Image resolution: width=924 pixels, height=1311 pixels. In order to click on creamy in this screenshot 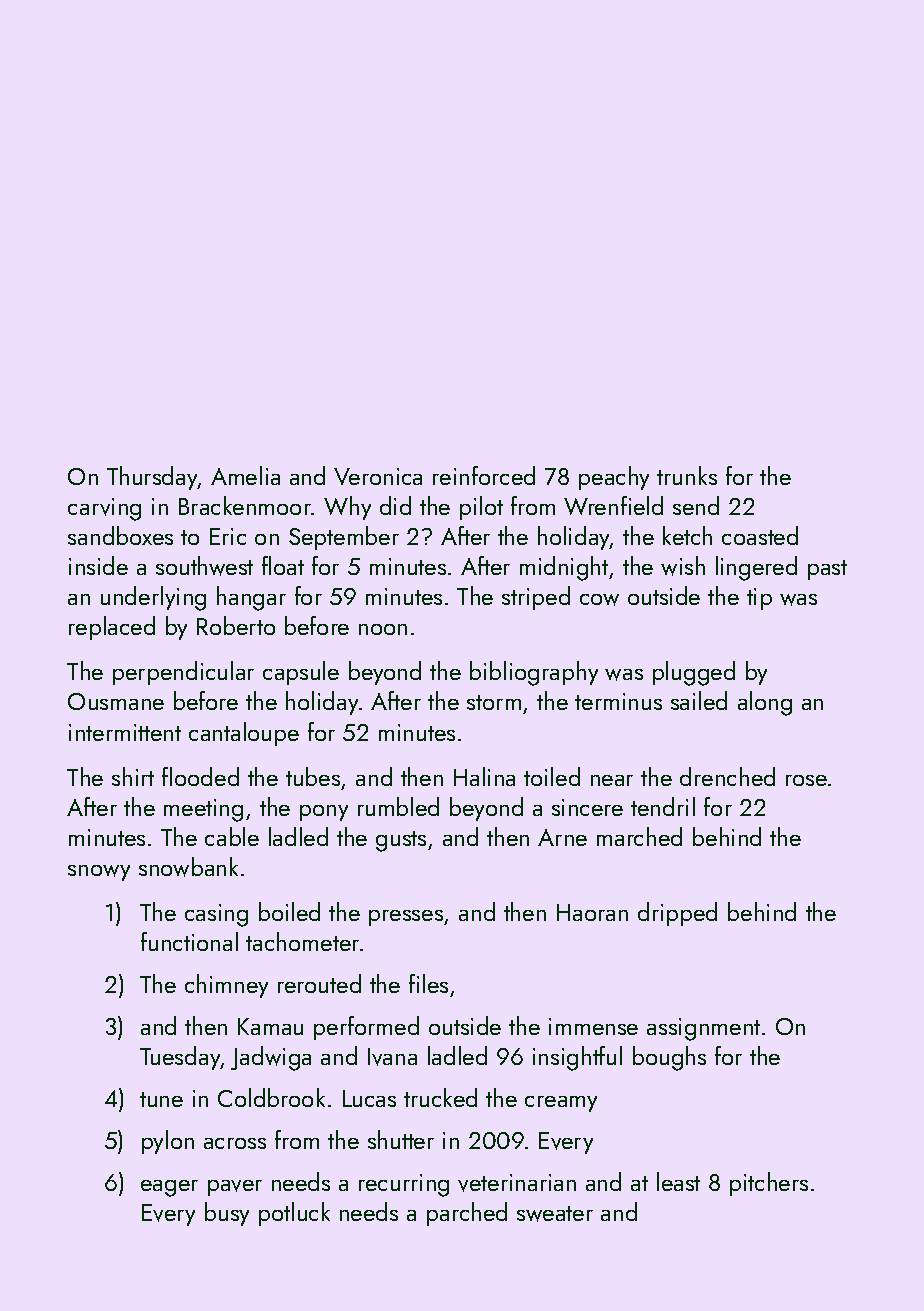, I will do `click(561, 1104)`.
